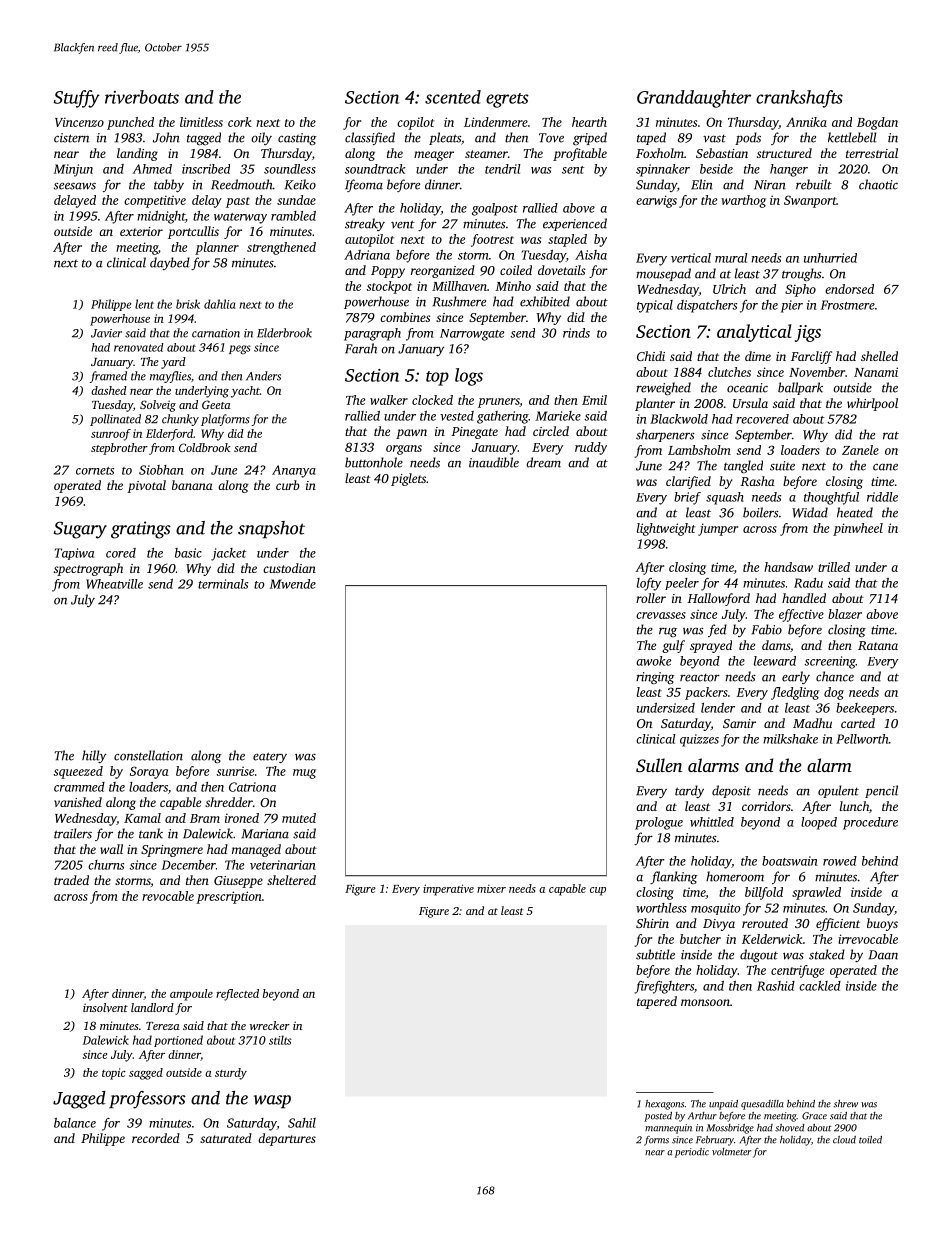 This page has height=1233, width=952. I want to click on vertical, so click(691, 258).
